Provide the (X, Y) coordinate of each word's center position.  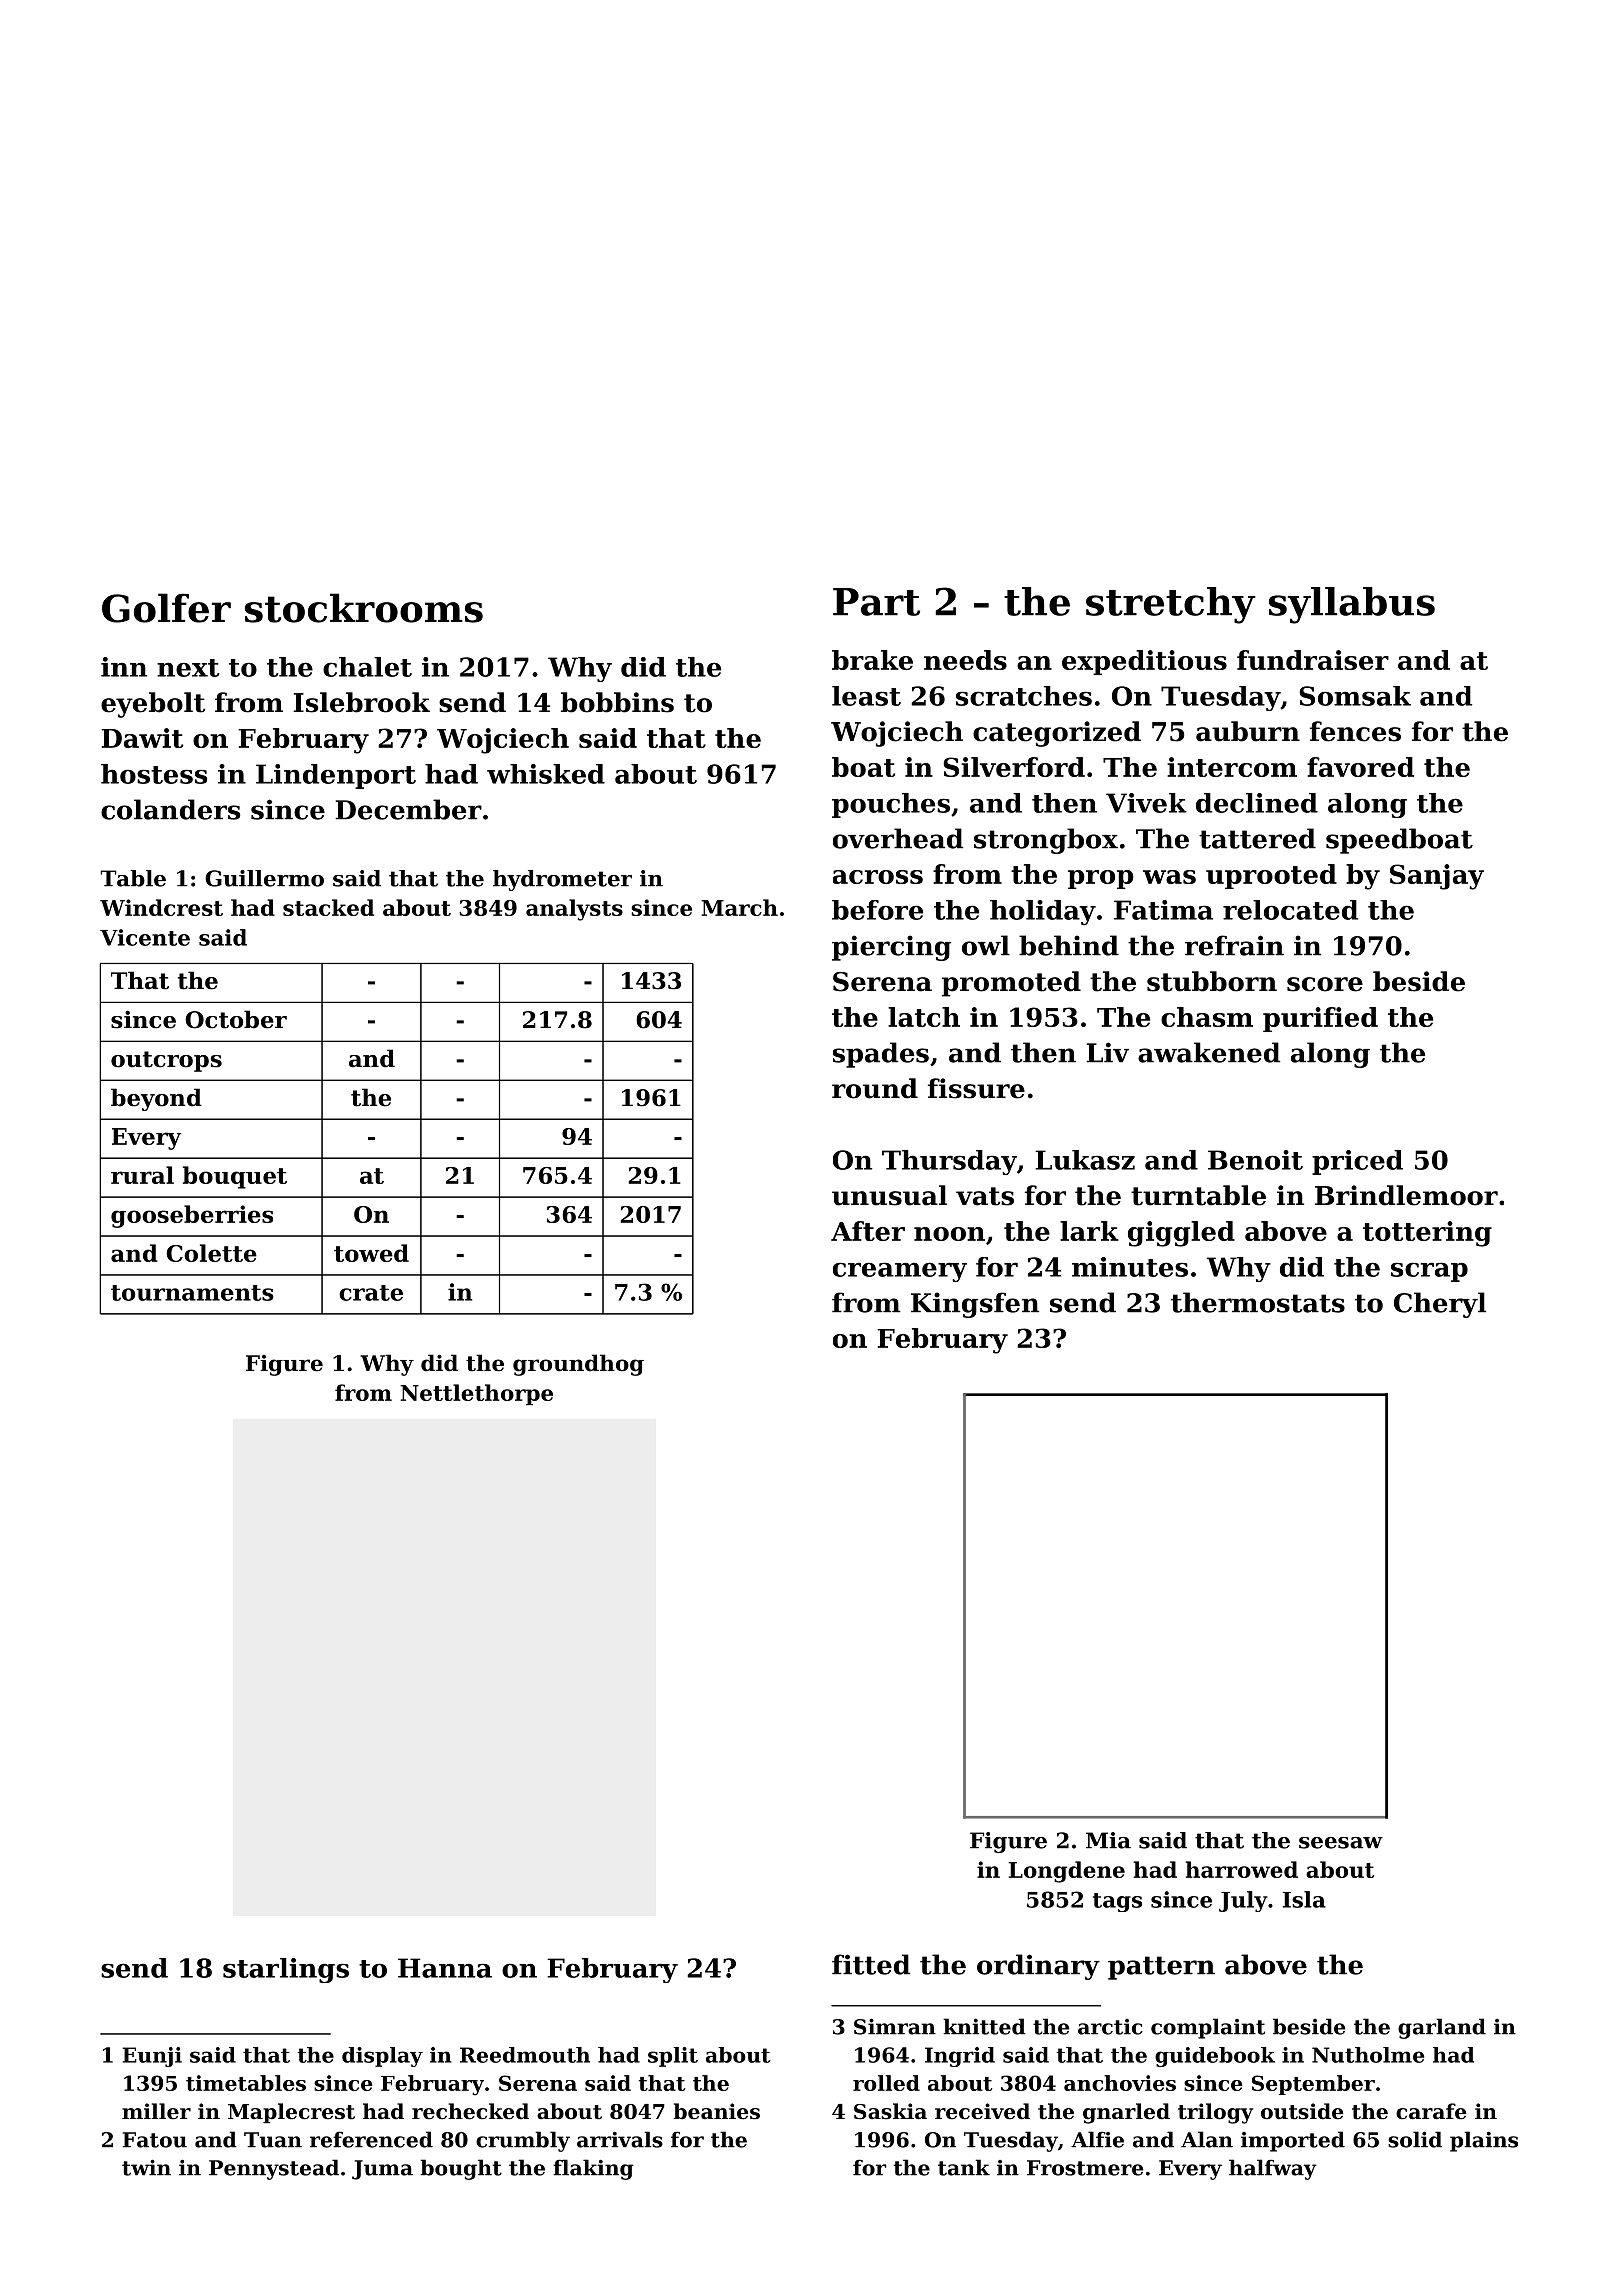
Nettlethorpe (476, 1394)
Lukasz (1085, 1160)
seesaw (1341, 1843)
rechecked (470, 2111)
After (868, 1231)
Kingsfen (975, 1305)
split (673, 2057)
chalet (367, 667)
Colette (211, 1253)
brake (872, 660)
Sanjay (1437, 877)
